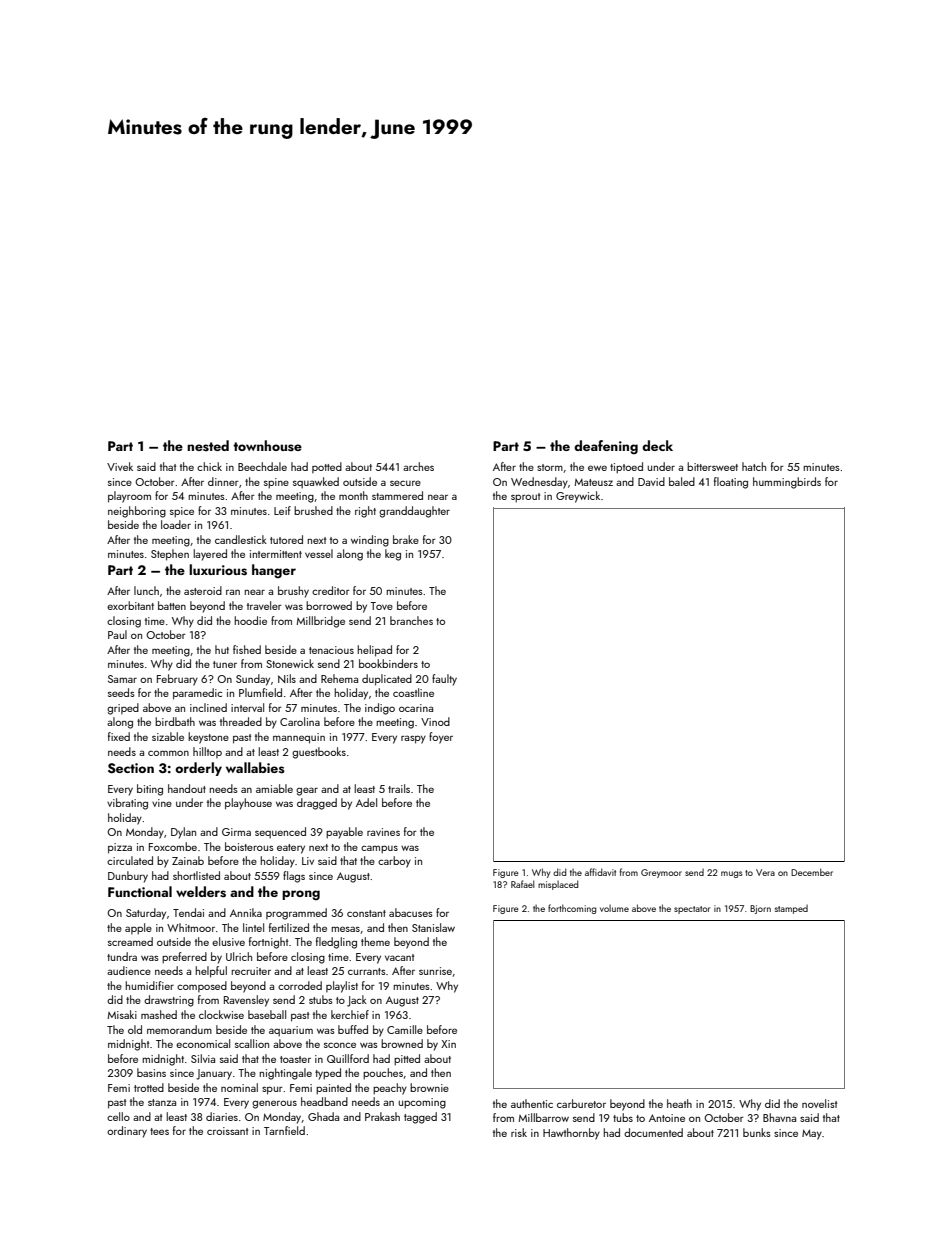 This screenshot has width=952, height=1233. Describe the element at coordinates (393, 555) in the screenshot. I see `keg` at that location.
